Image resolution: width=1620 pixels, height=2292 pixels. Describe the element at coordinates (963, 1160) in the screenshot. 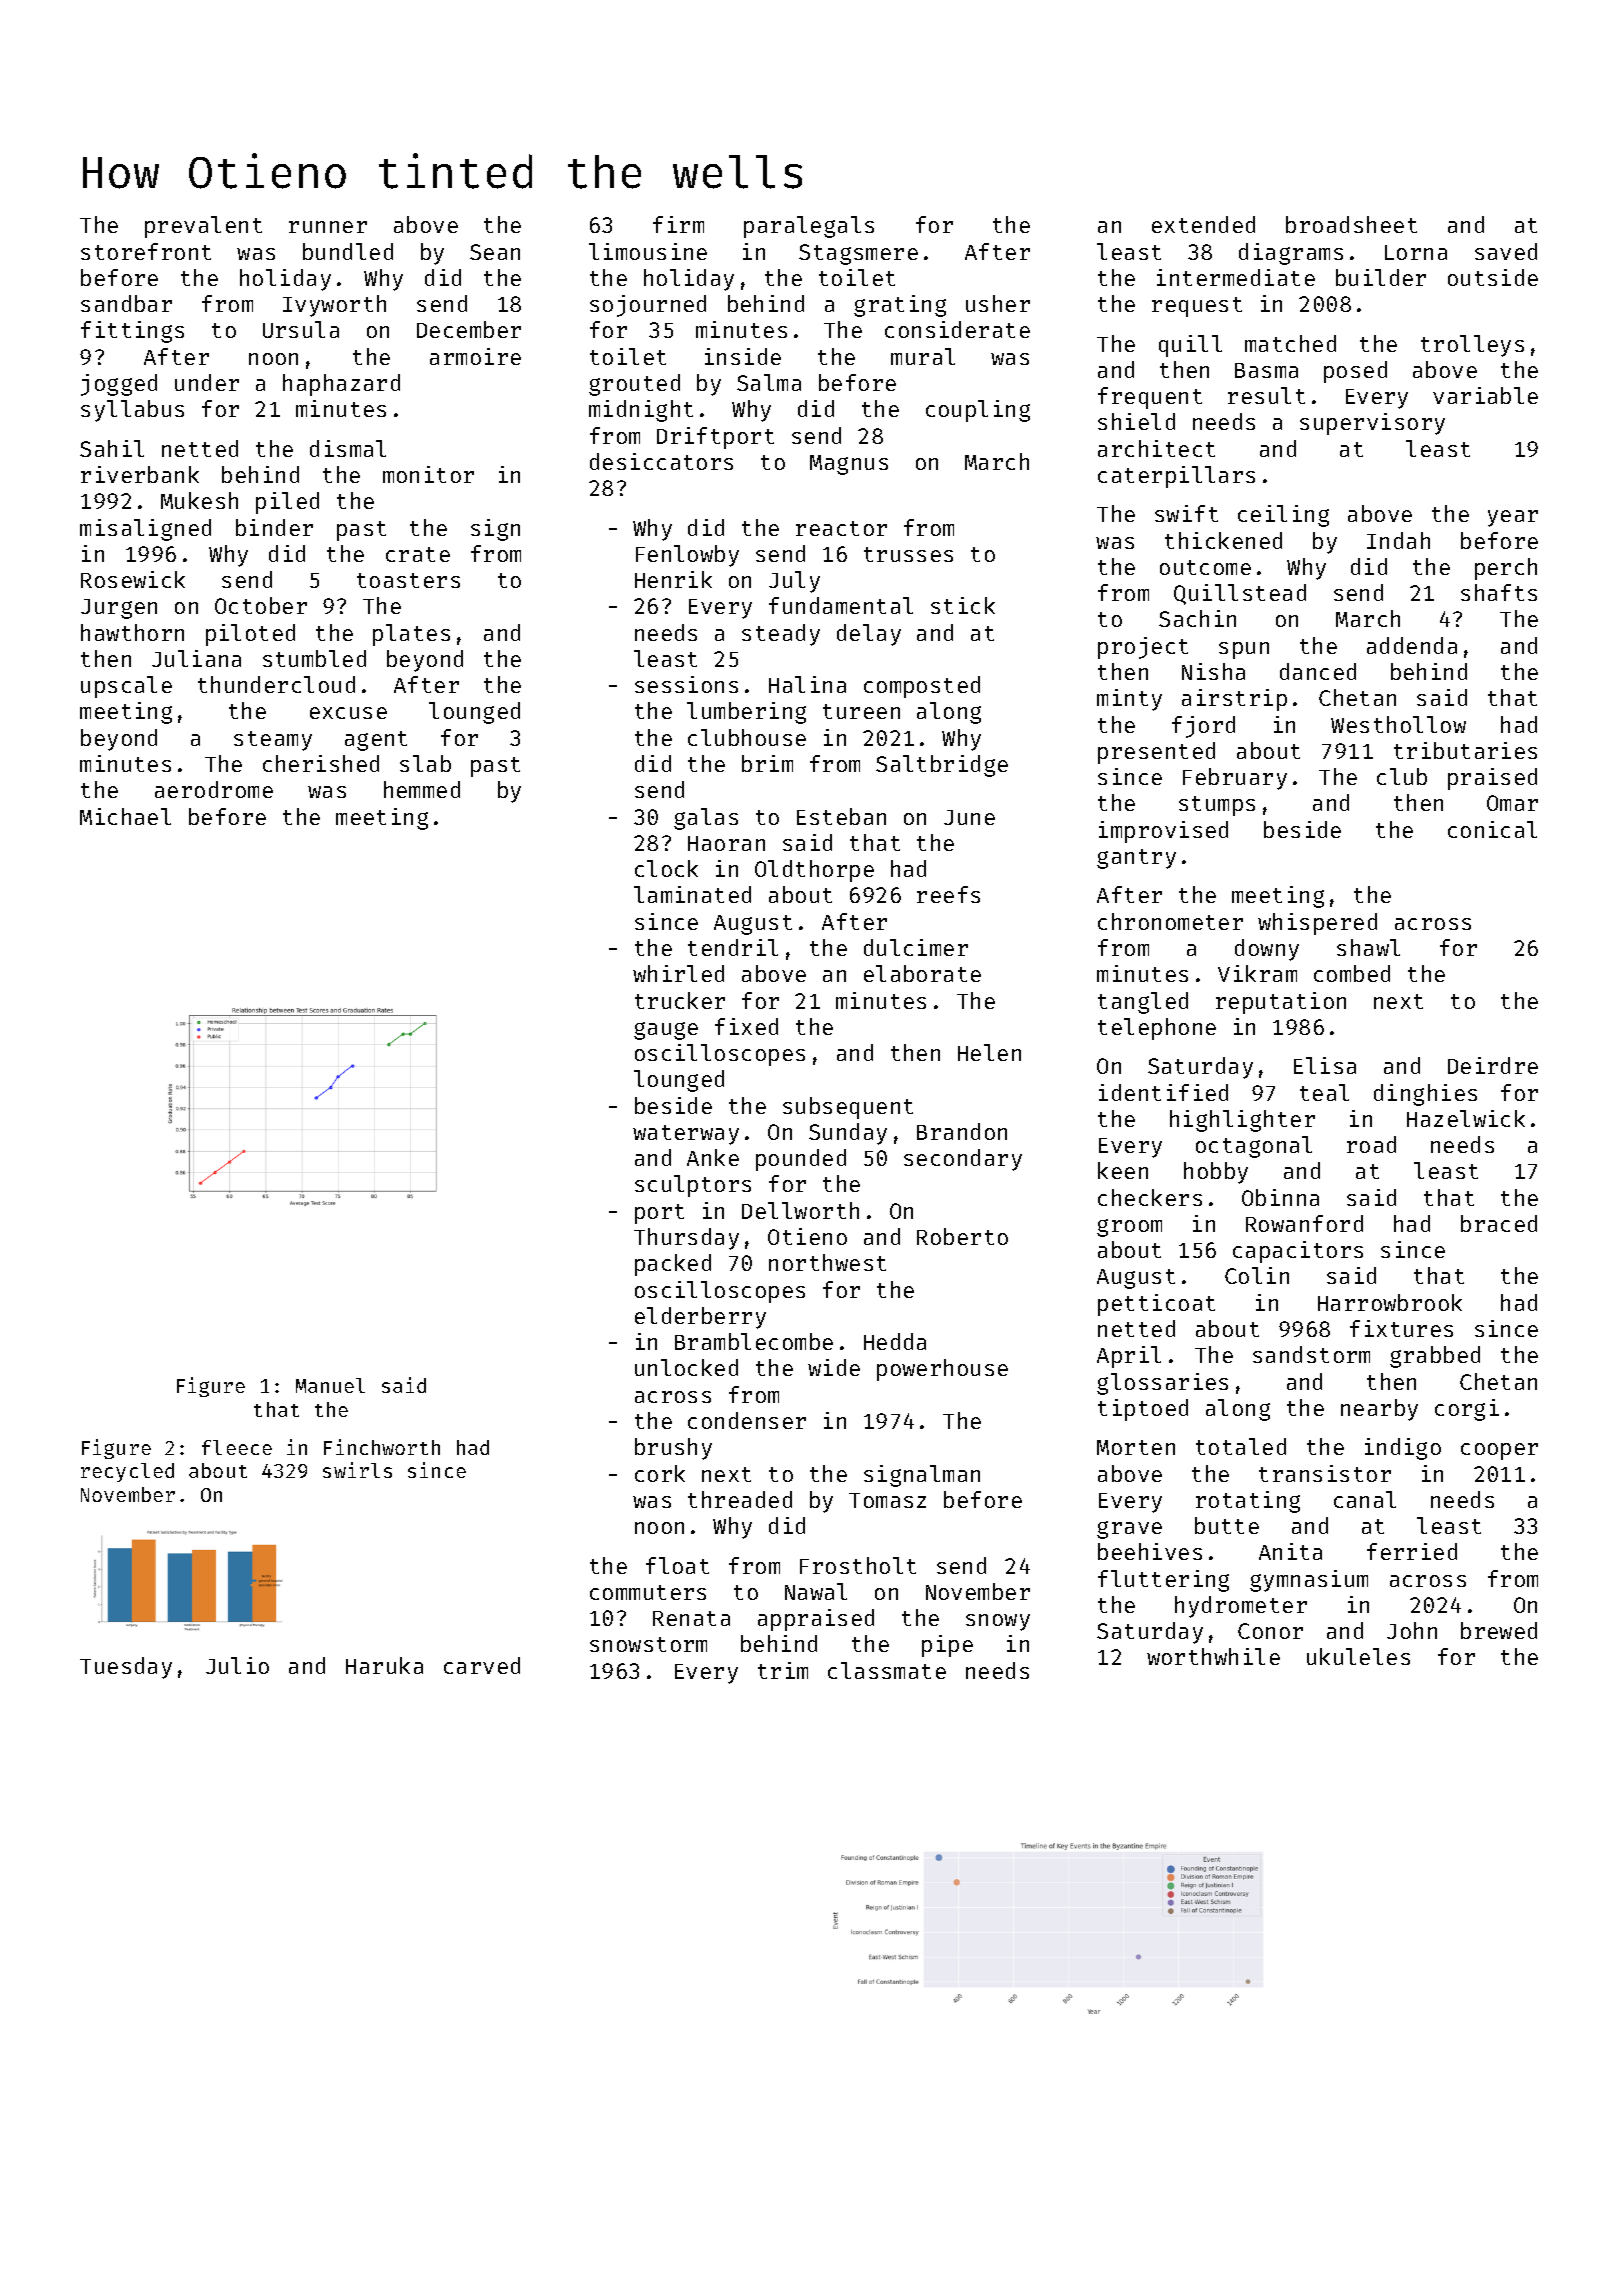

I see `secondary` at that location.
